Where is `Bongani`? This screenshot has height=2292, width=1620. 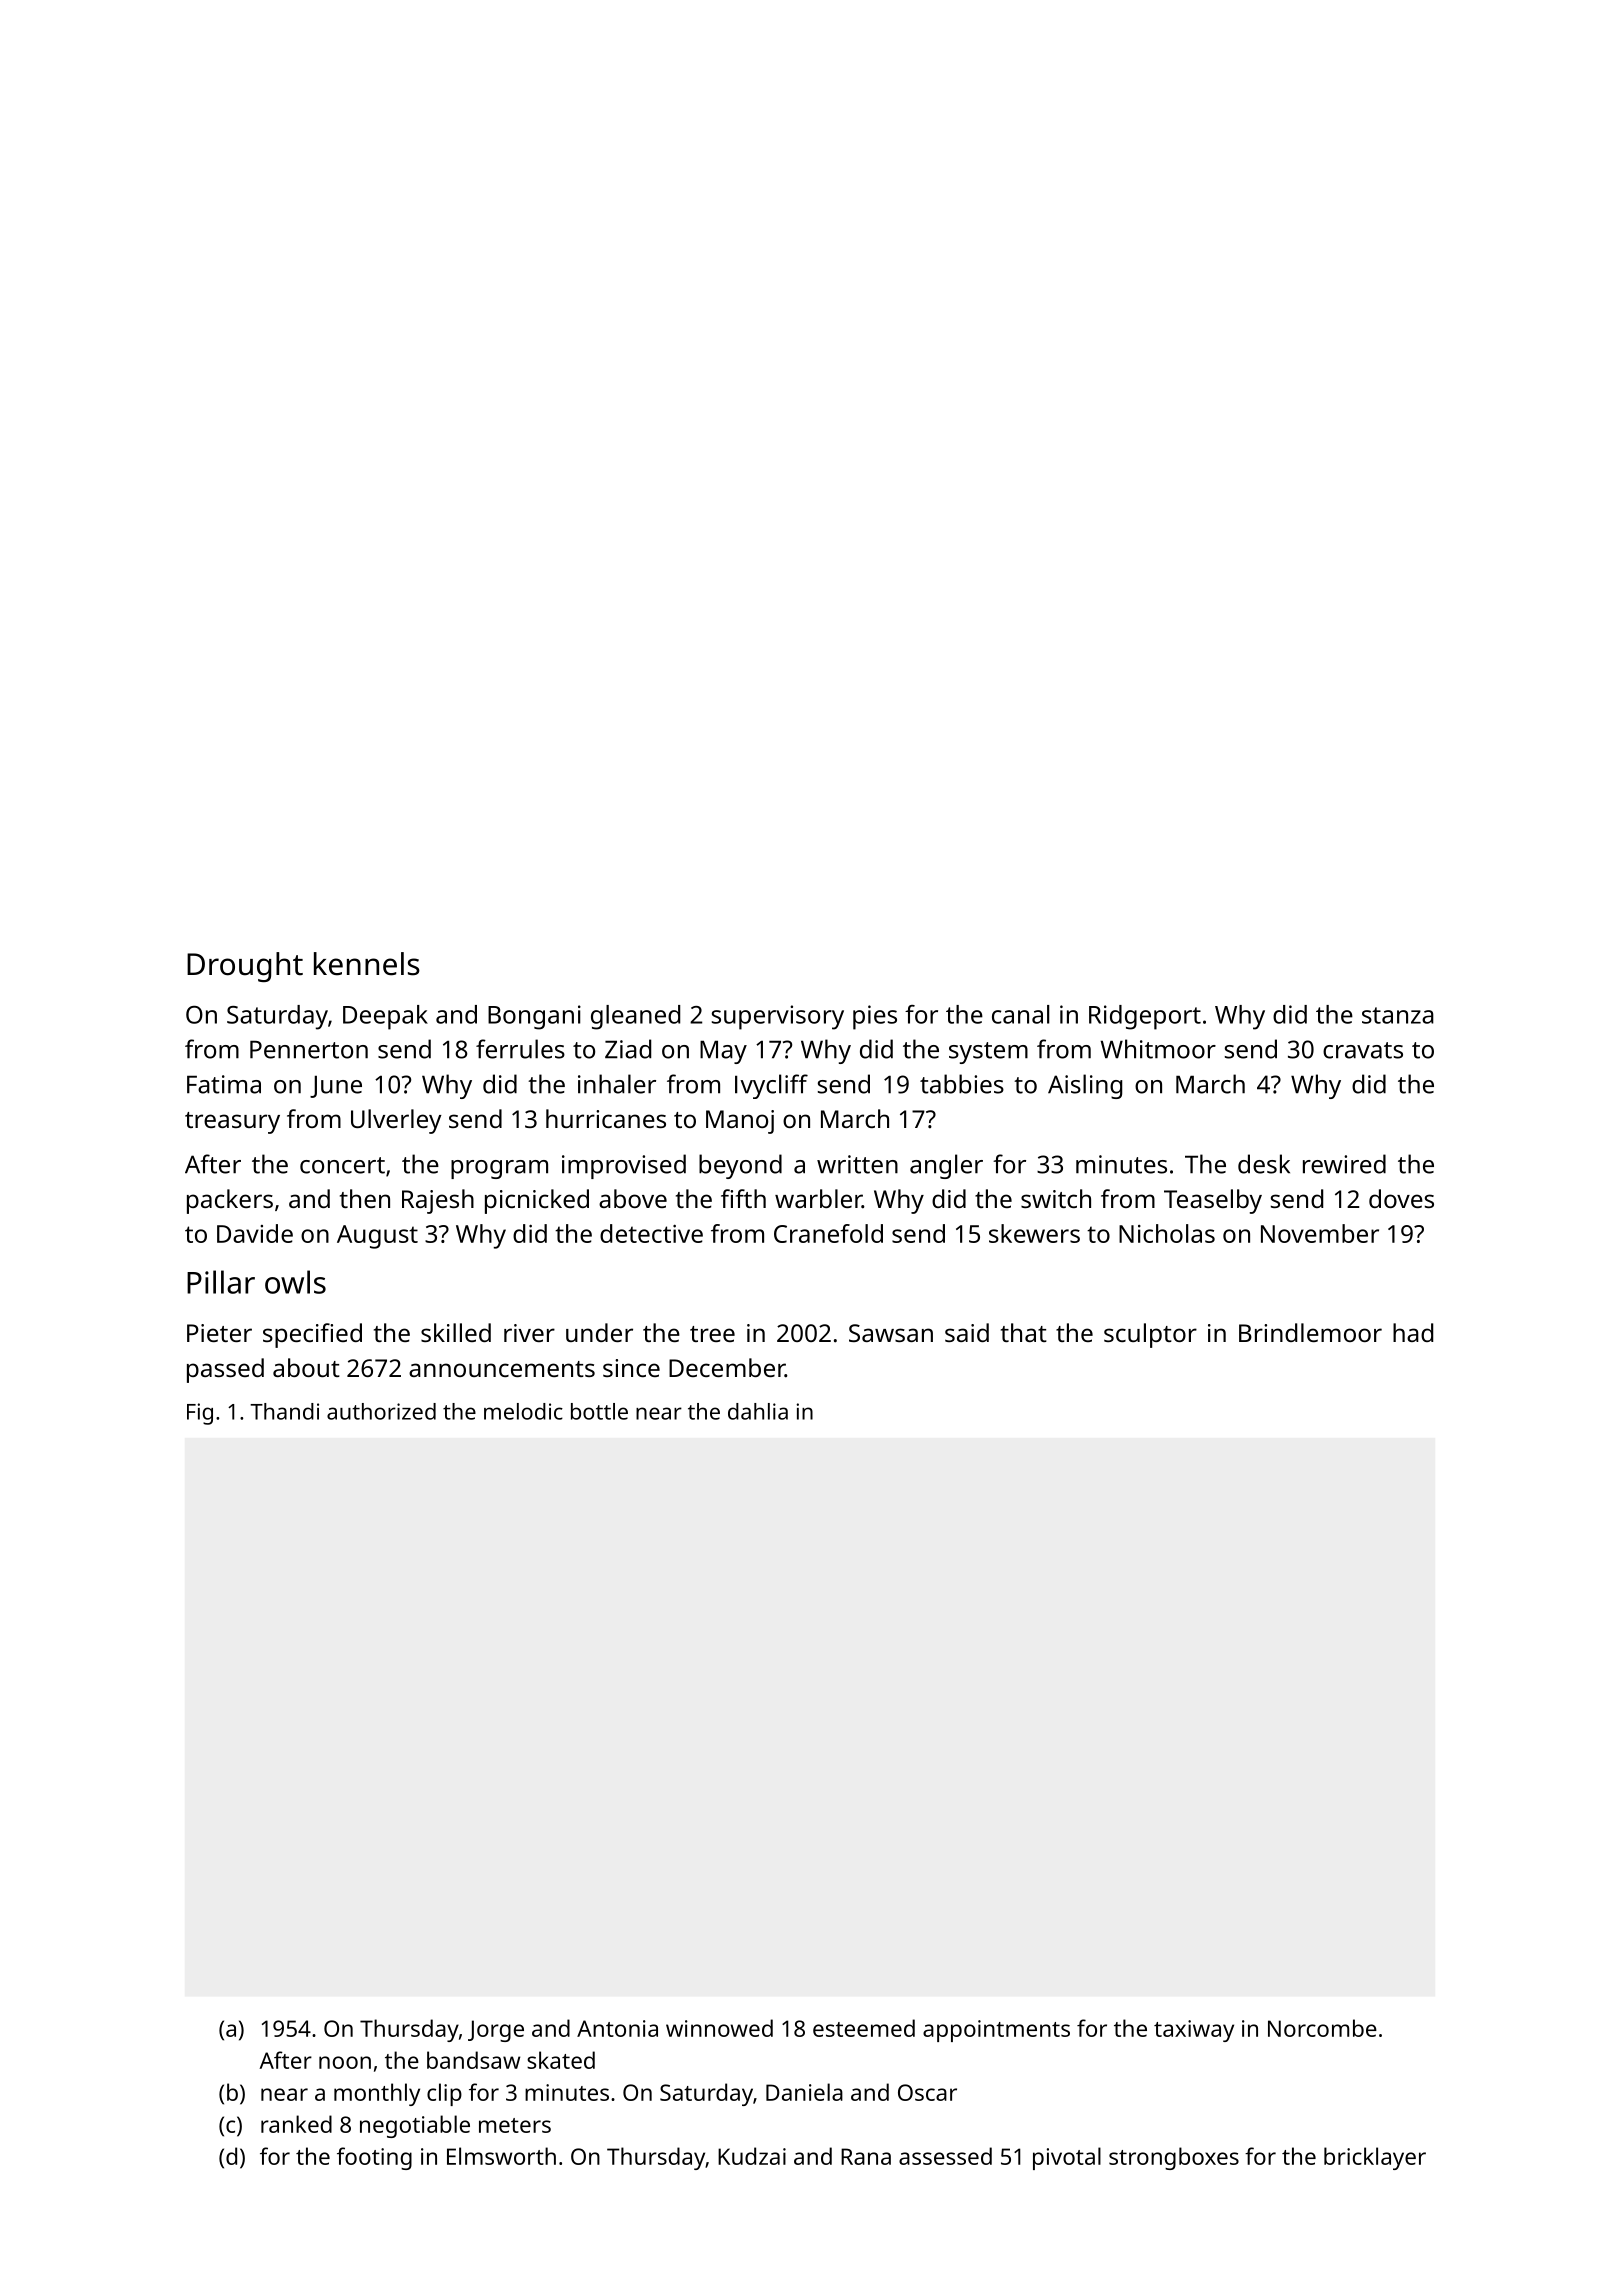 Bongani is located at coordinates (534, 1017).
